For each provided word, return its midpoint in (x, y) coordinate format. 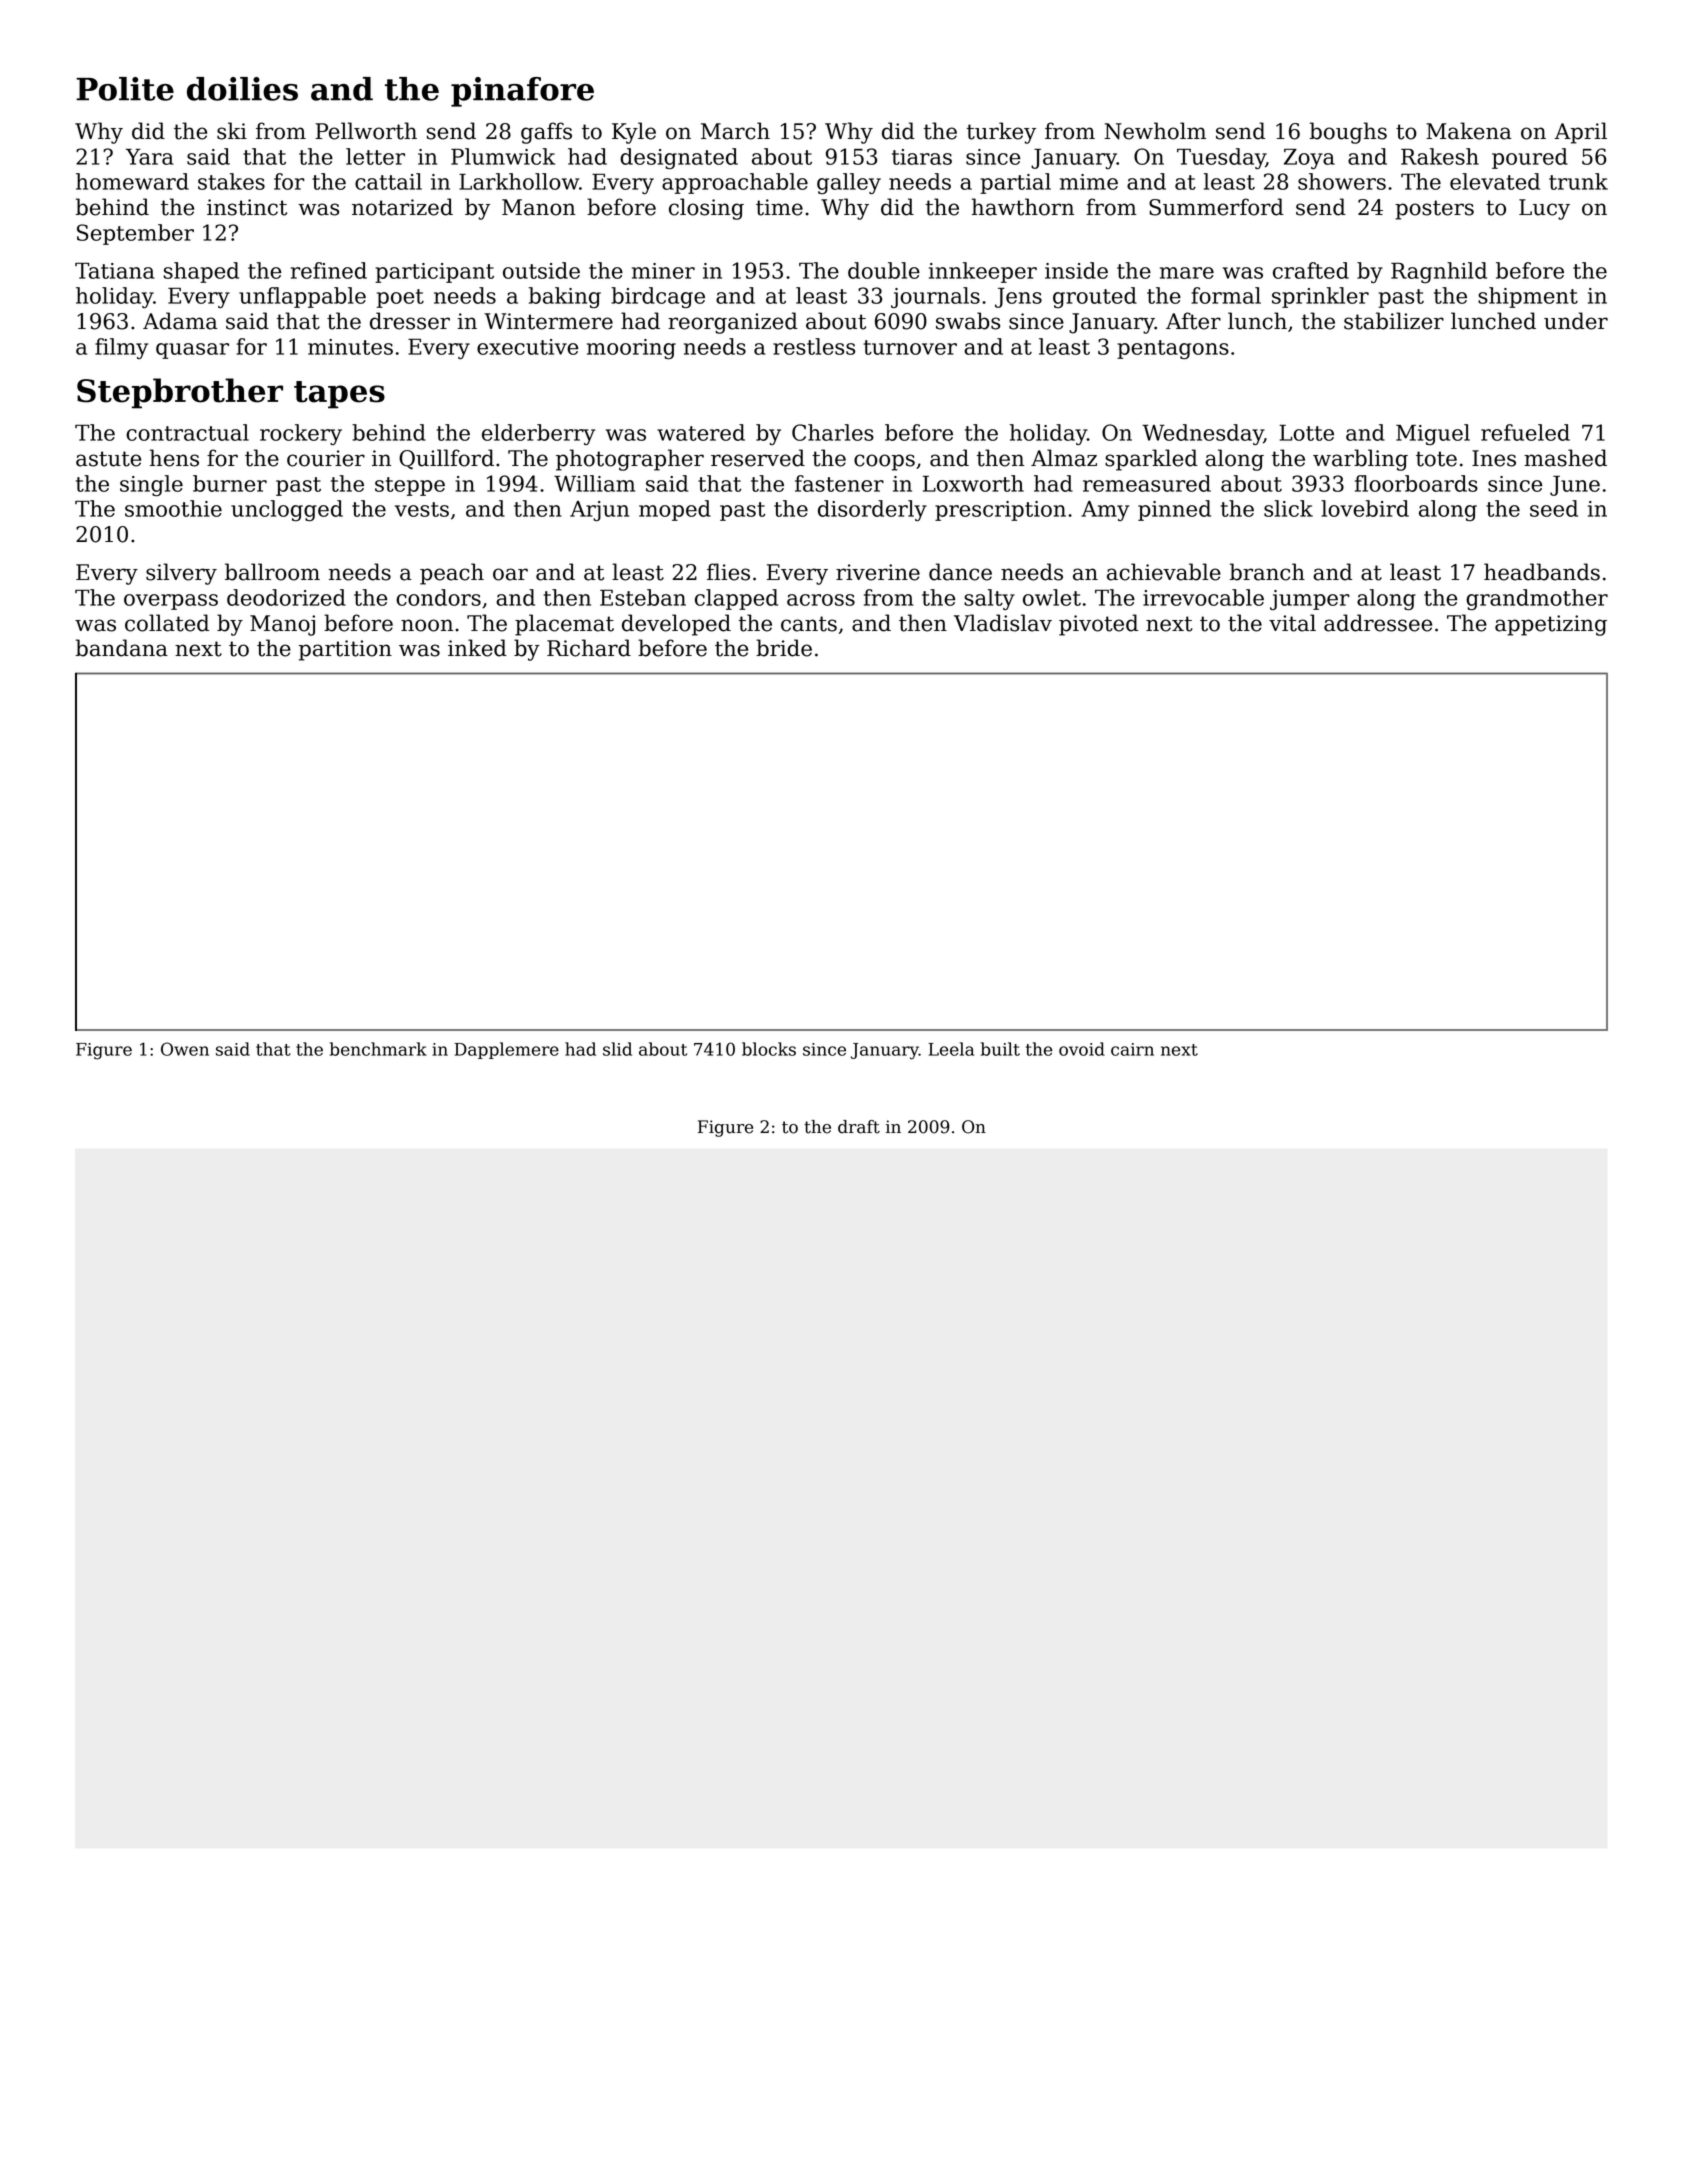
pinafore (522, 92)
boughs (1348, 133)
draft (859, 1127)
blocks (769, 1049)
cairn (1132, 1049)
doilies (242, 89)
